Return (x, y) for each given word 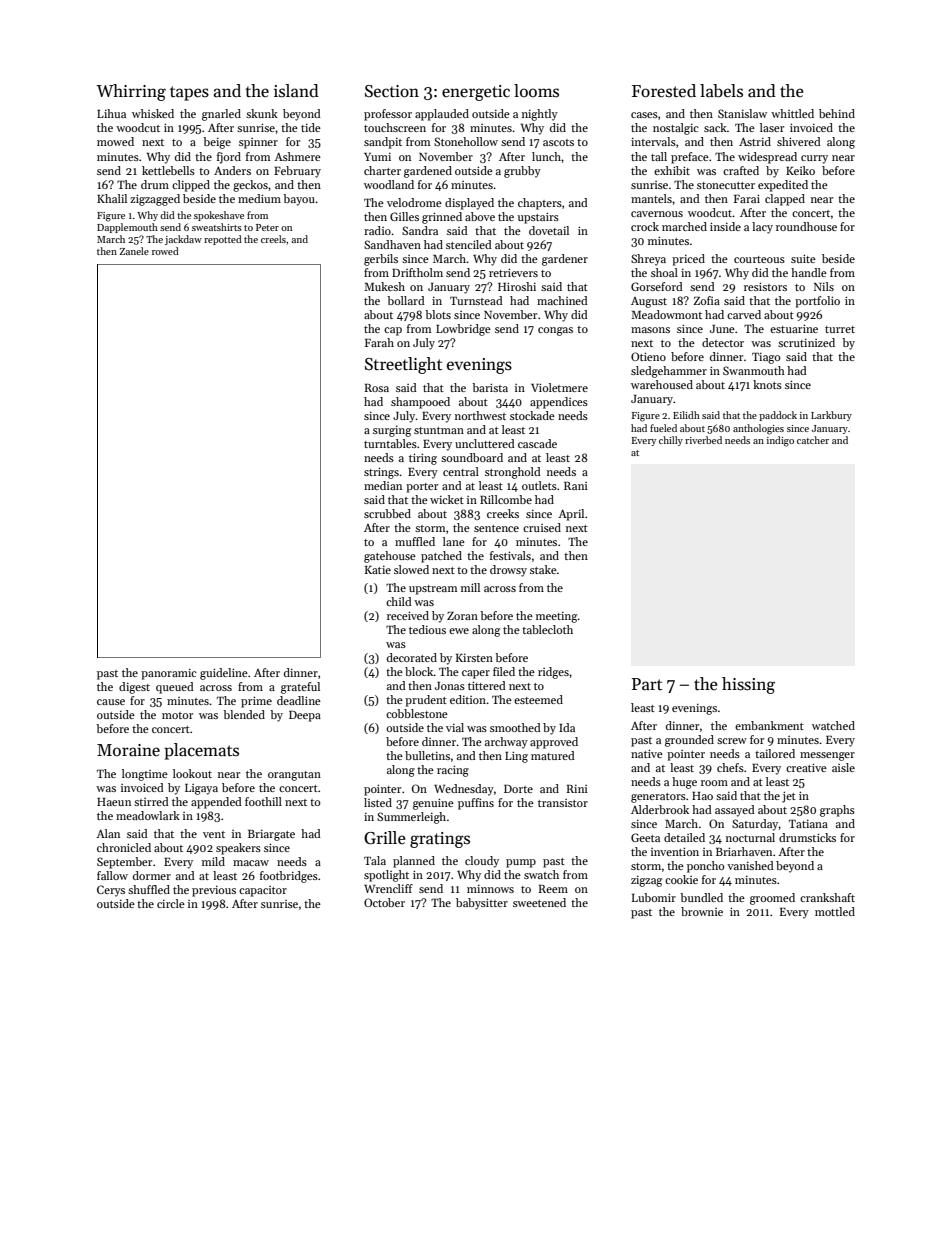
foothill (263, 801)
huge (684, 783)
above (480, 216)
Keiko (800, 170)
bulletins (427, 755)
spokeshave (219, 216)
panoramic (169, 674)
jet (789, 797)
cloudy (482, 862)
